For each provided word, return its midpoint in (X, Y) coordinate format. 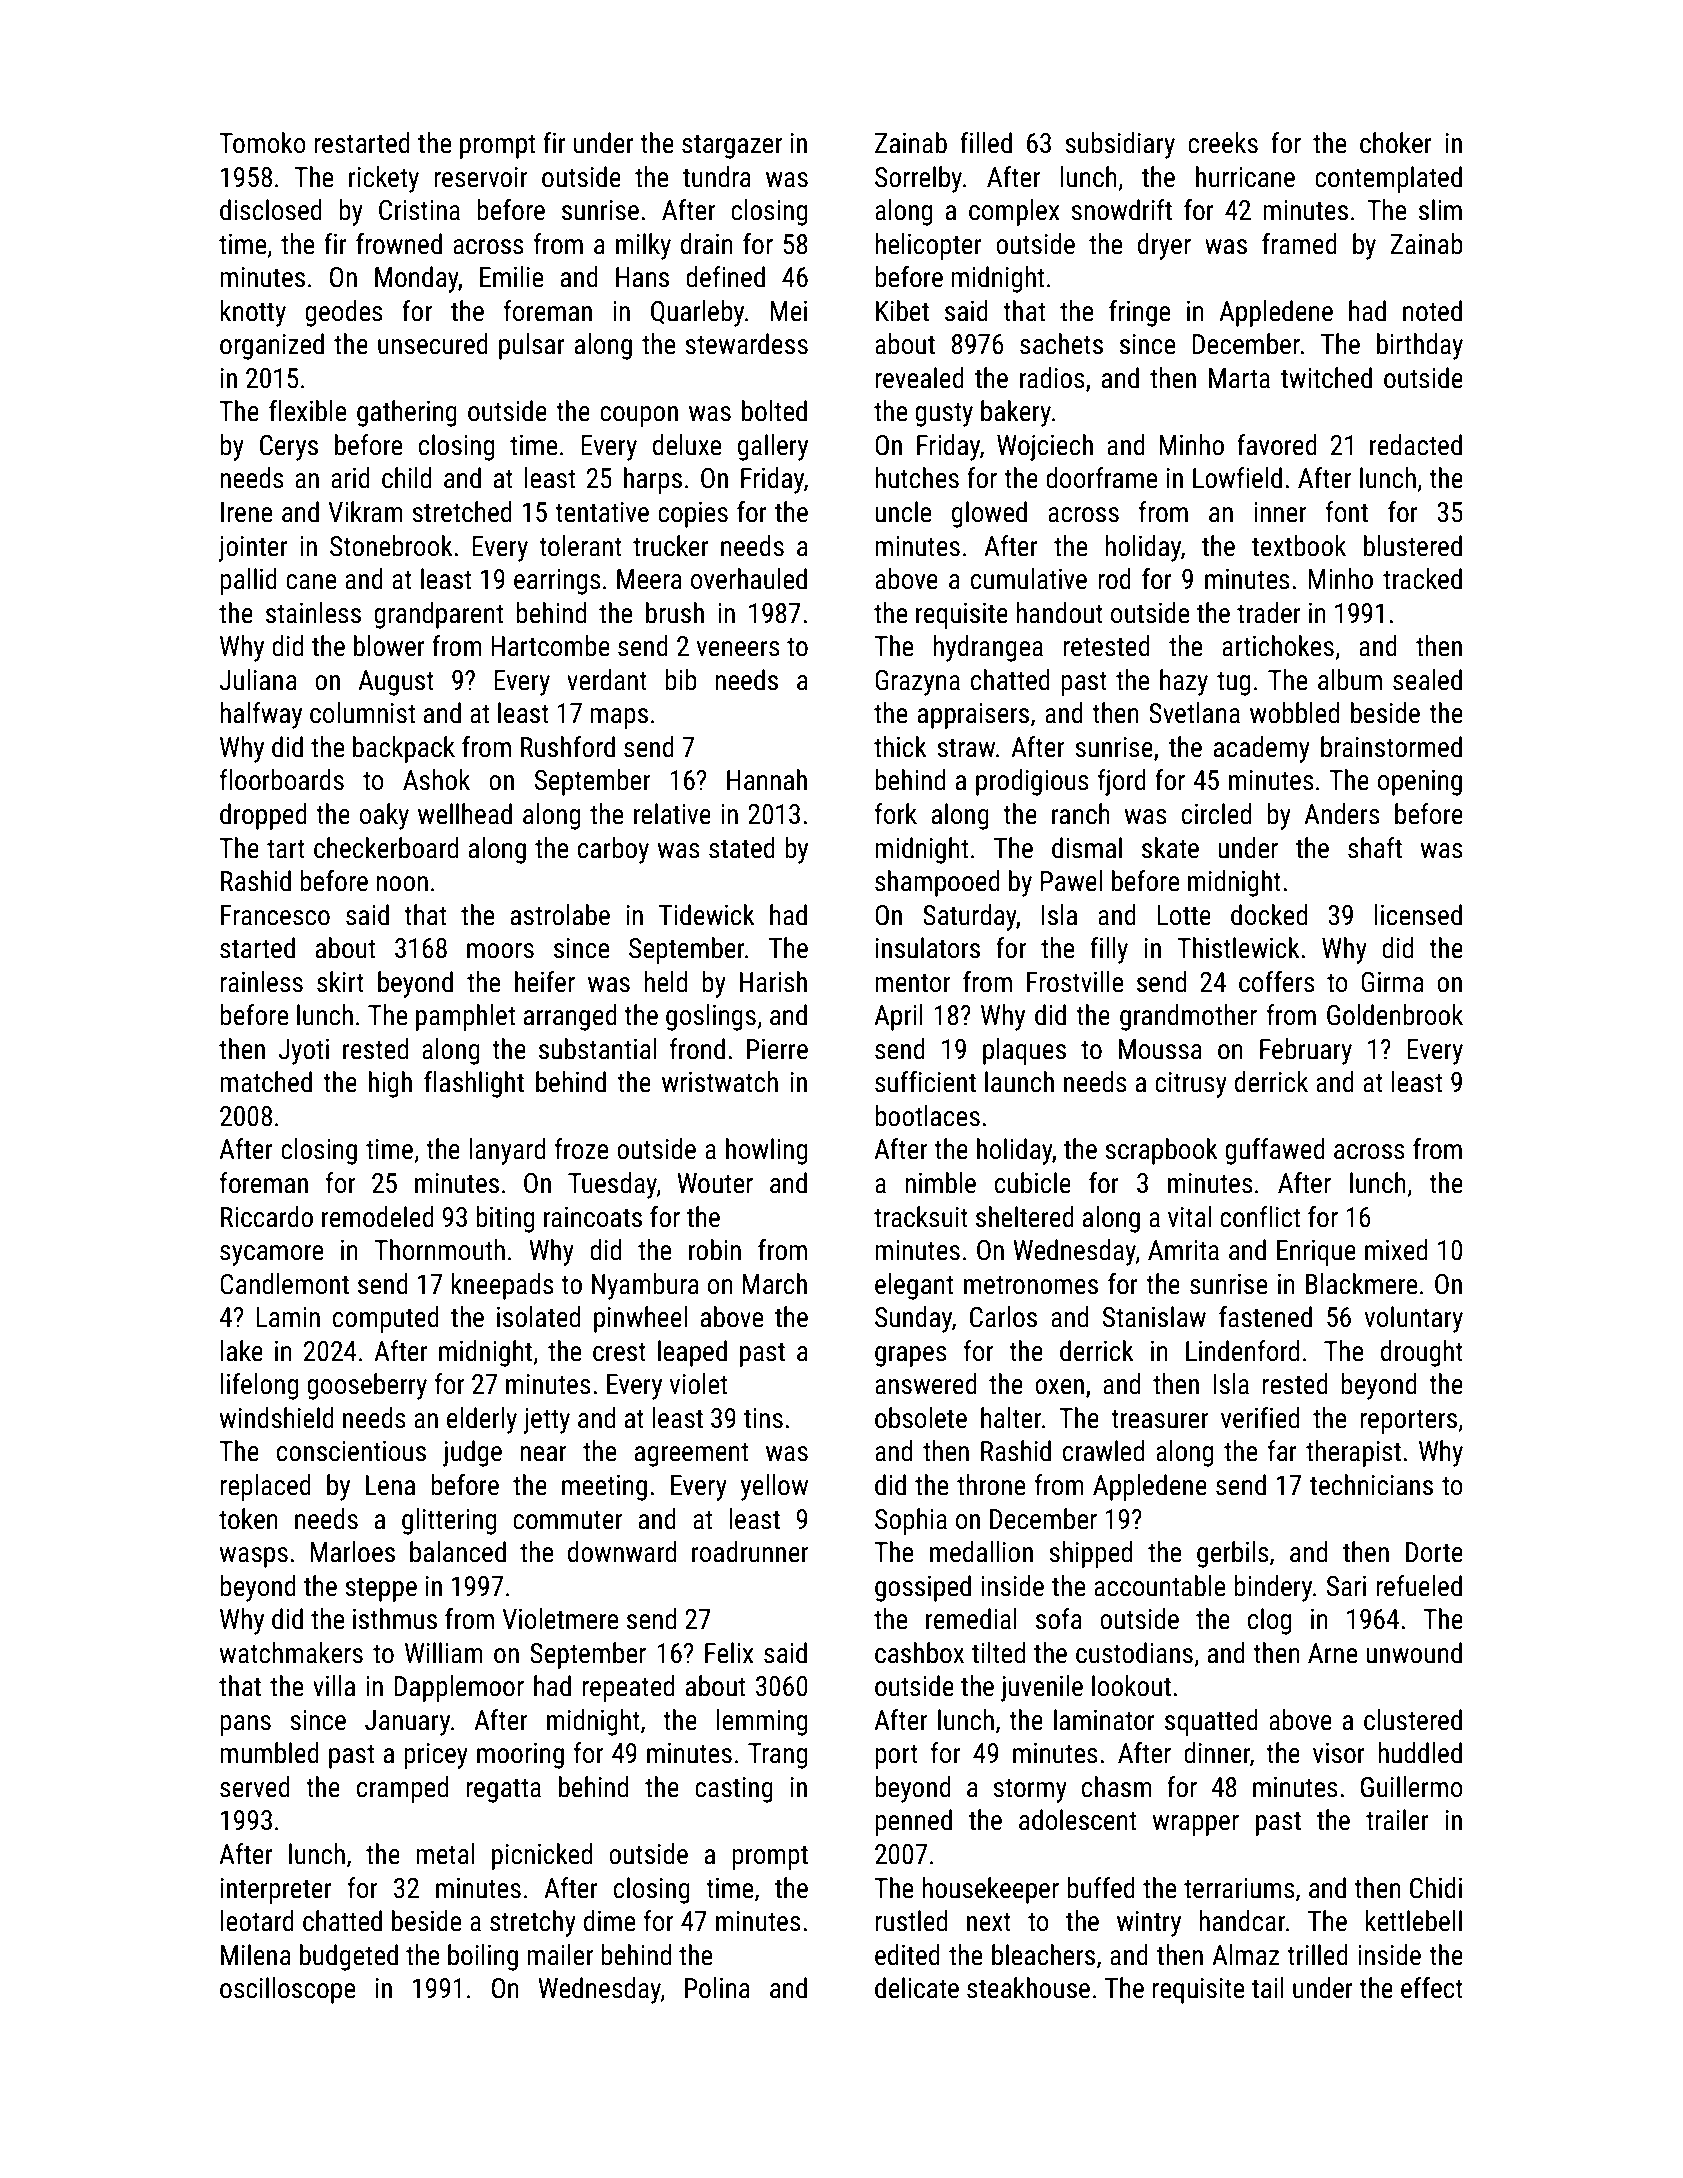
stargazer (732, 147)
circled (1216, 814)
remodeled (378, 1217)
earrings (557, 582)
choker (1396, 143)
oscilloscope (287, 1990)
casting (734, 1790)
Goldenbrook (1395, 1015)
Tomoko (262, 143)
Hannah (767, 780)
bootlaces (927, 1116)
